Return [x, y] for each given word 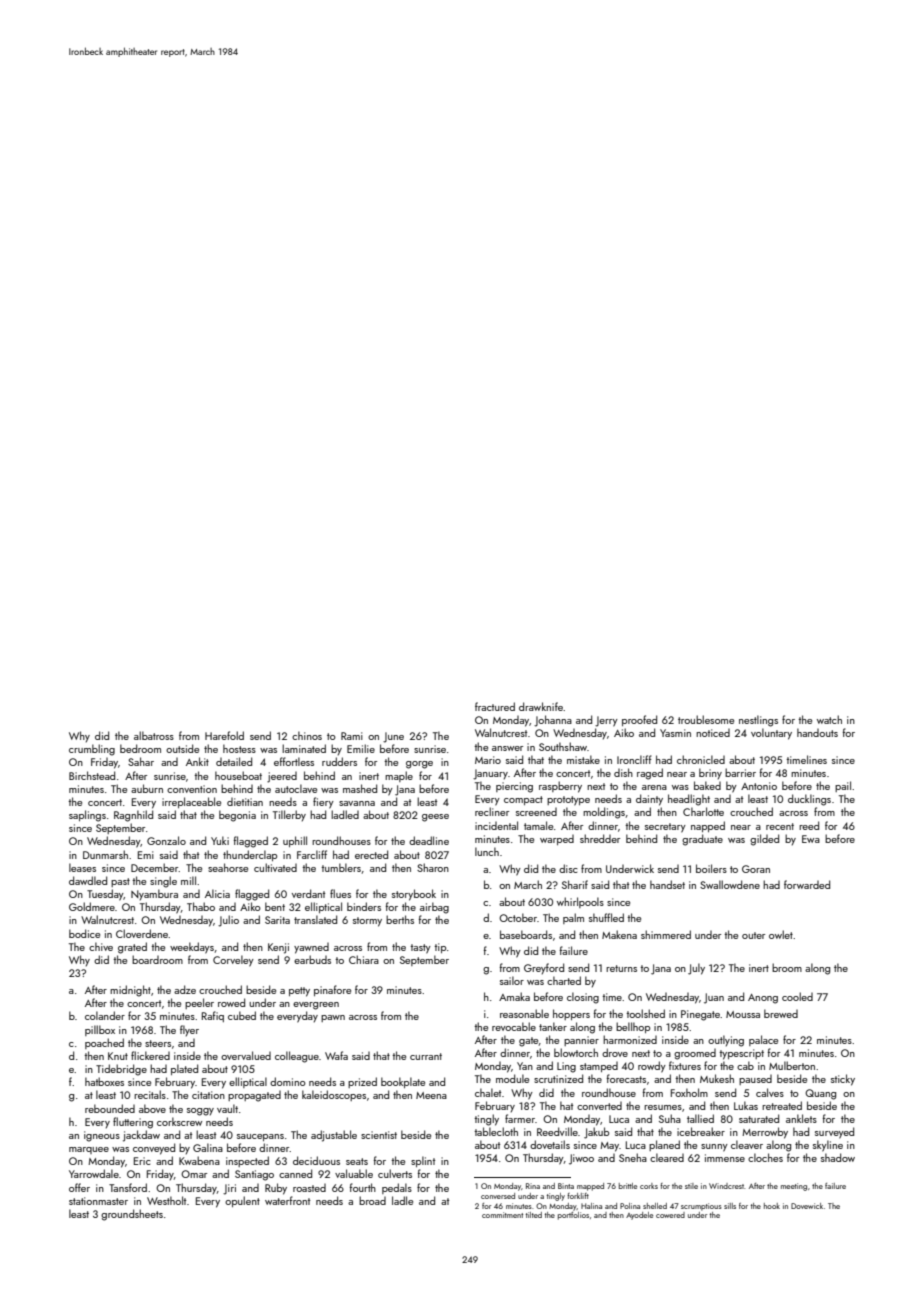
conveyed [154, 1149]
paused [755, 1080]
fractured [495, 706]
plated [184, 1069]
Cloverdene [142, 933]
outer [753, 935]
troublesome [706, 719]
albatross [154, 735]
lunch [487, 851]
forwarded [807, 884]
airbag [434, 908]
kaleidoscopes [334, 1095]
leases [82, 867]
